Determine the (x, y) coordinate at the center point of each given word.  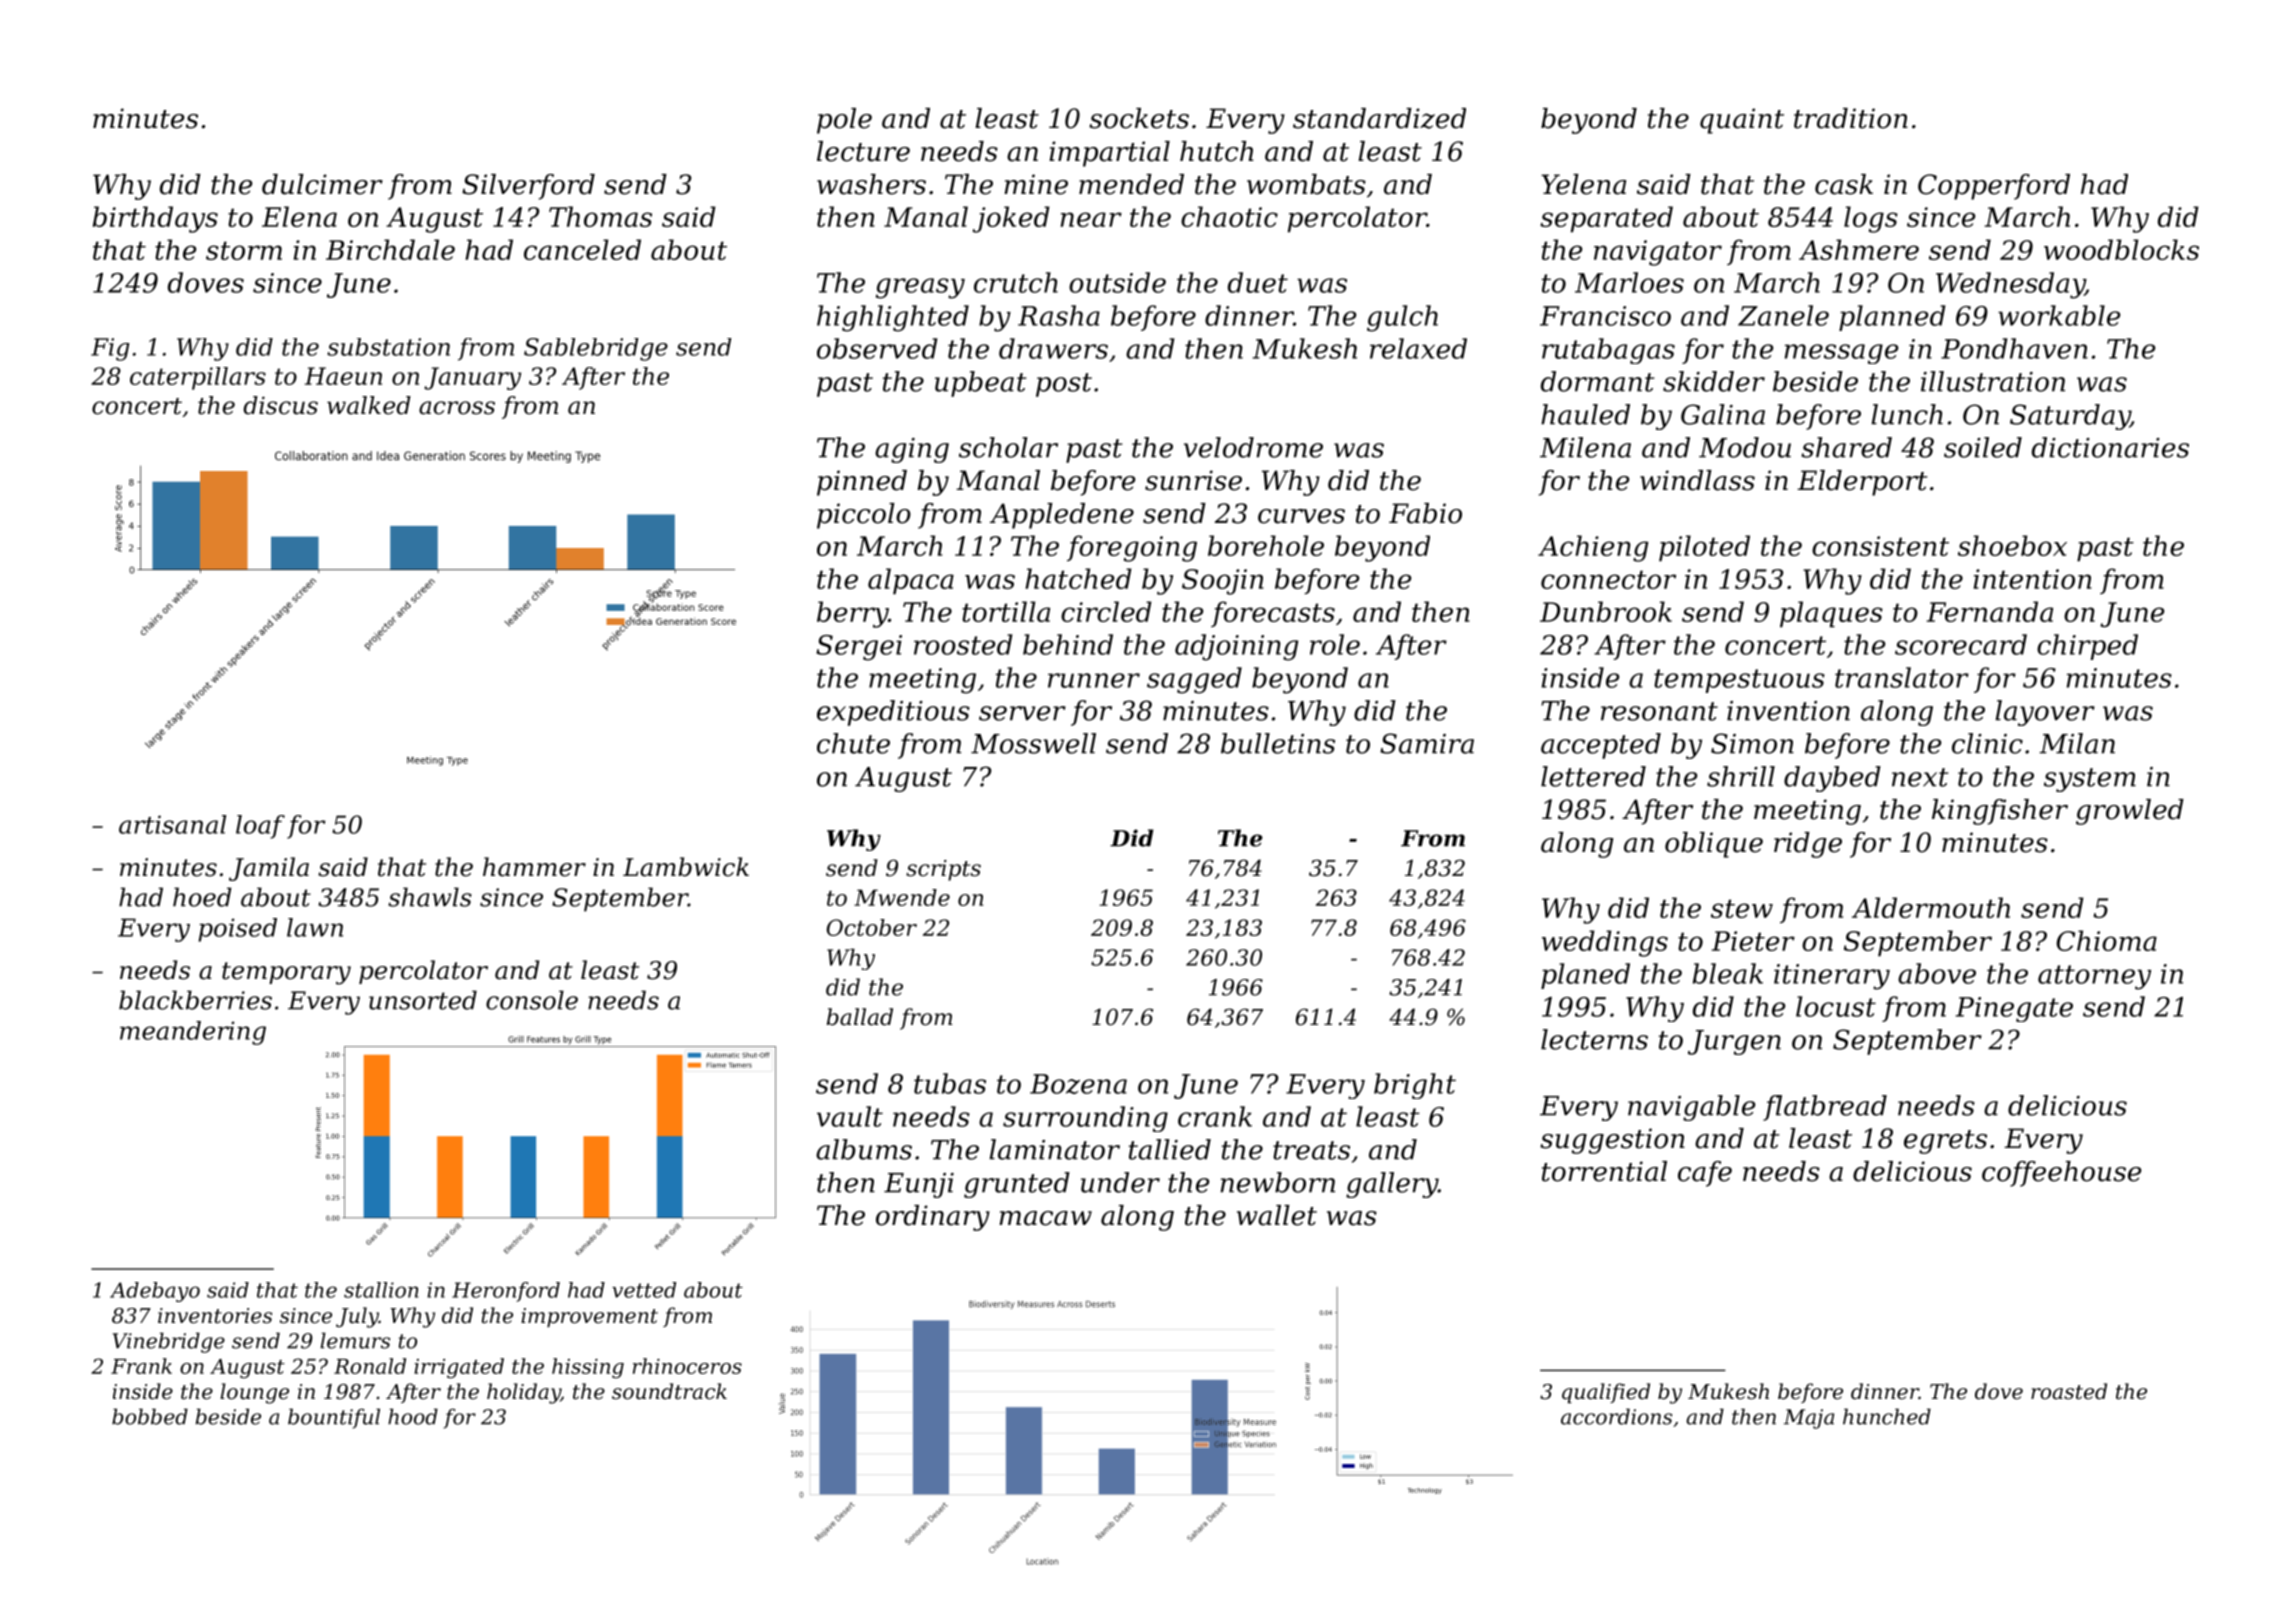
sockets (1139, 118)
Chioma (2107, 940)
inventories (215, 1316)
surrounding (1085, 1119)
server (1022, 713)
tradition (1851, 118)
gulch (1402, 318)
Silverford (528, 187)
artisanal (172, 824)
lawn (315, 927)
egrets (1945, 1142)
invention (1788, 711)
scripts (943, 870)
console (532, 1000)
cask (1844, 184)
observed (877, 348)
